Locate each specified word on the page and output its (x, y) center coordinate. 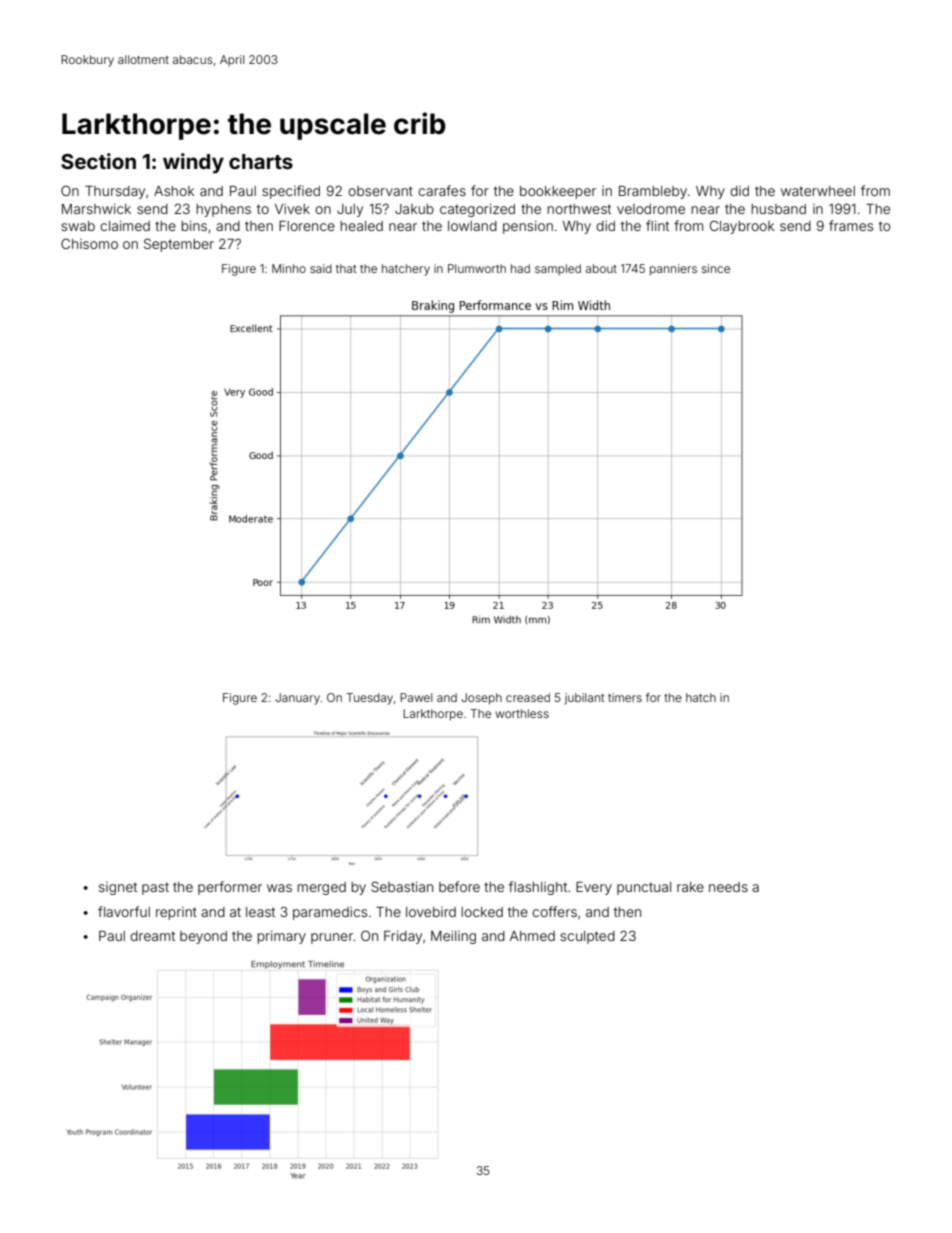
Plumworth (477, 268)
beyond (203, 937)
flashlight (538, 888)
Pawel (416, 697)
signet (118, 888)
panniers (673, 270)
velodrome (651, 209)
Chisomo (89, 243)
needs (728, 887)
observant (380, 191)
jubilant (584, 699)
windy (193, 163)
